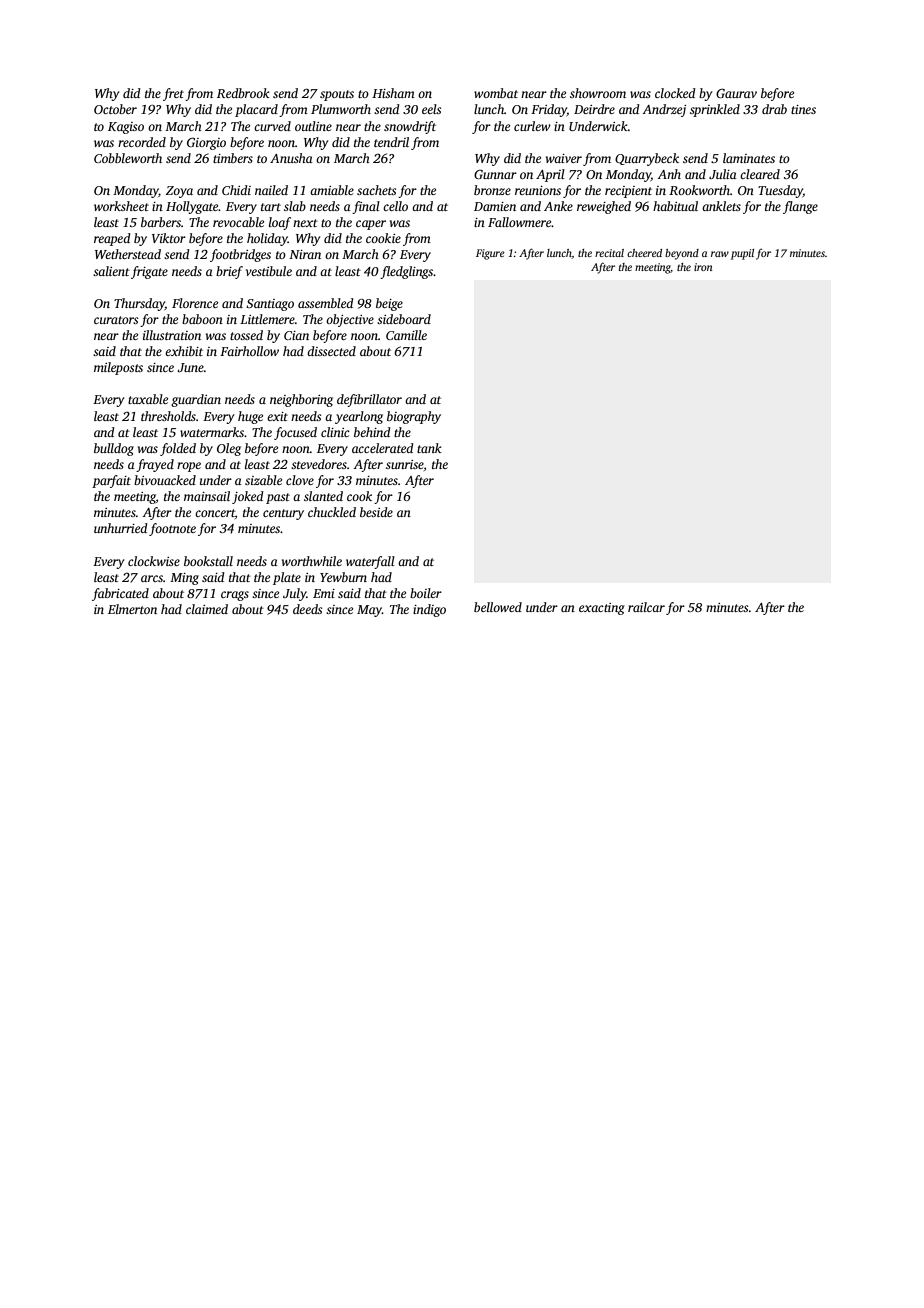 The image size is (924, 1308). Describe the element at coordinates (207, 609) in the page. I see `claimed` at that location.
